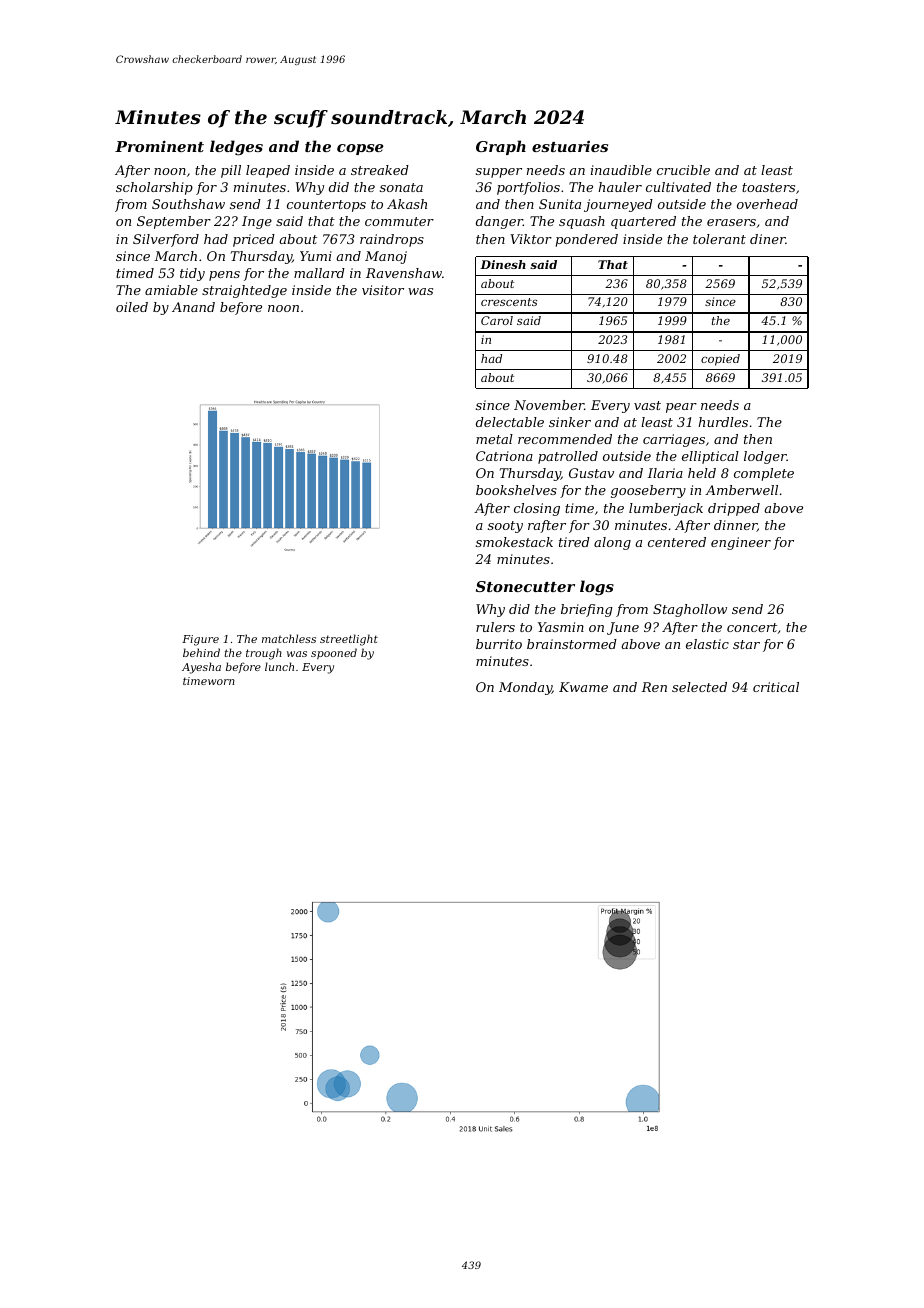 The height and width of the screenshot is (1308, 924). What do you see at coordinates (334, 653) in the screenshot?
I see `spooned` at bounding box center [334, 653].
